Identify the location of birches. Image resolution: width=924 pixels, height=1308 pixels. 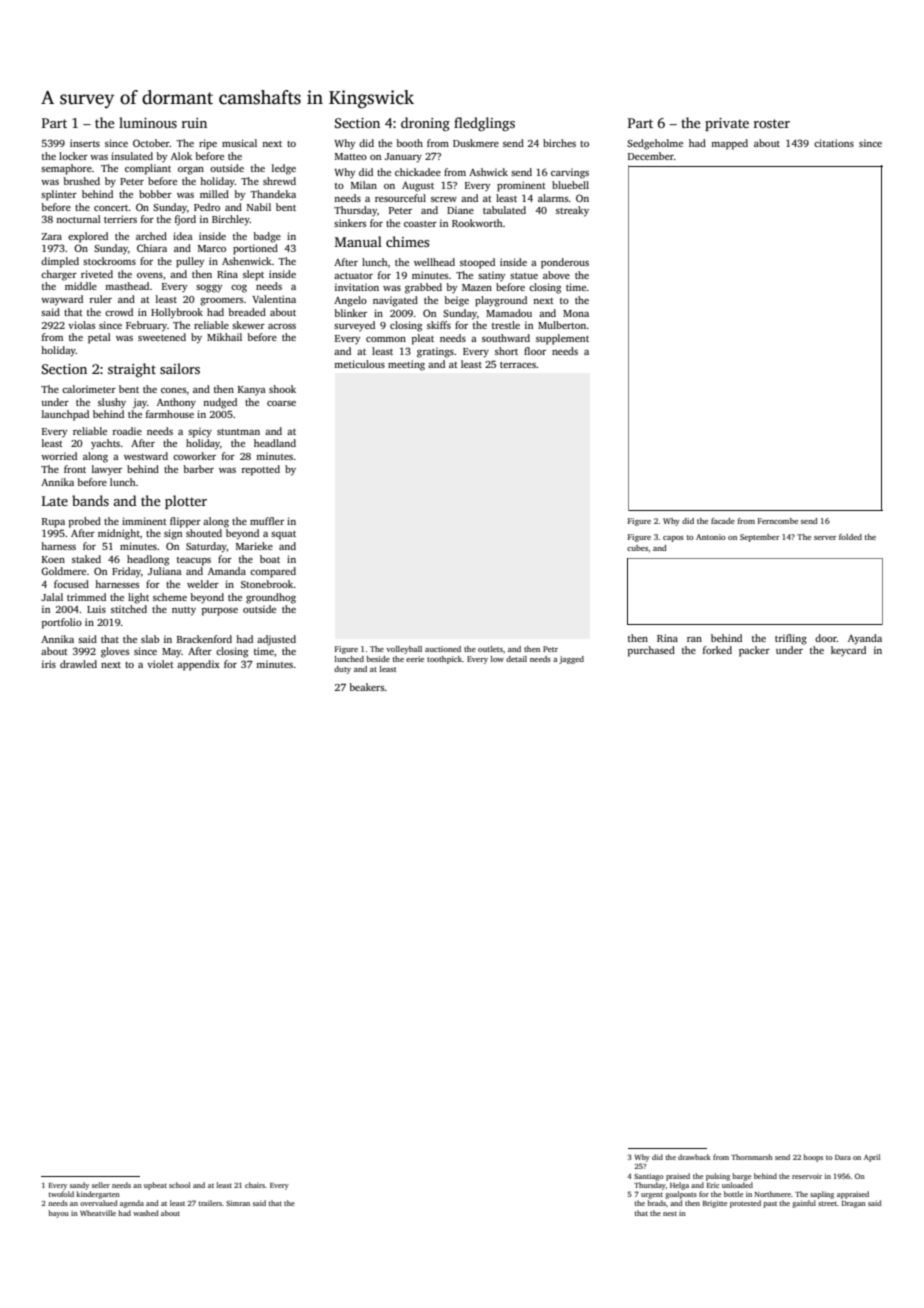
(559, 143).
